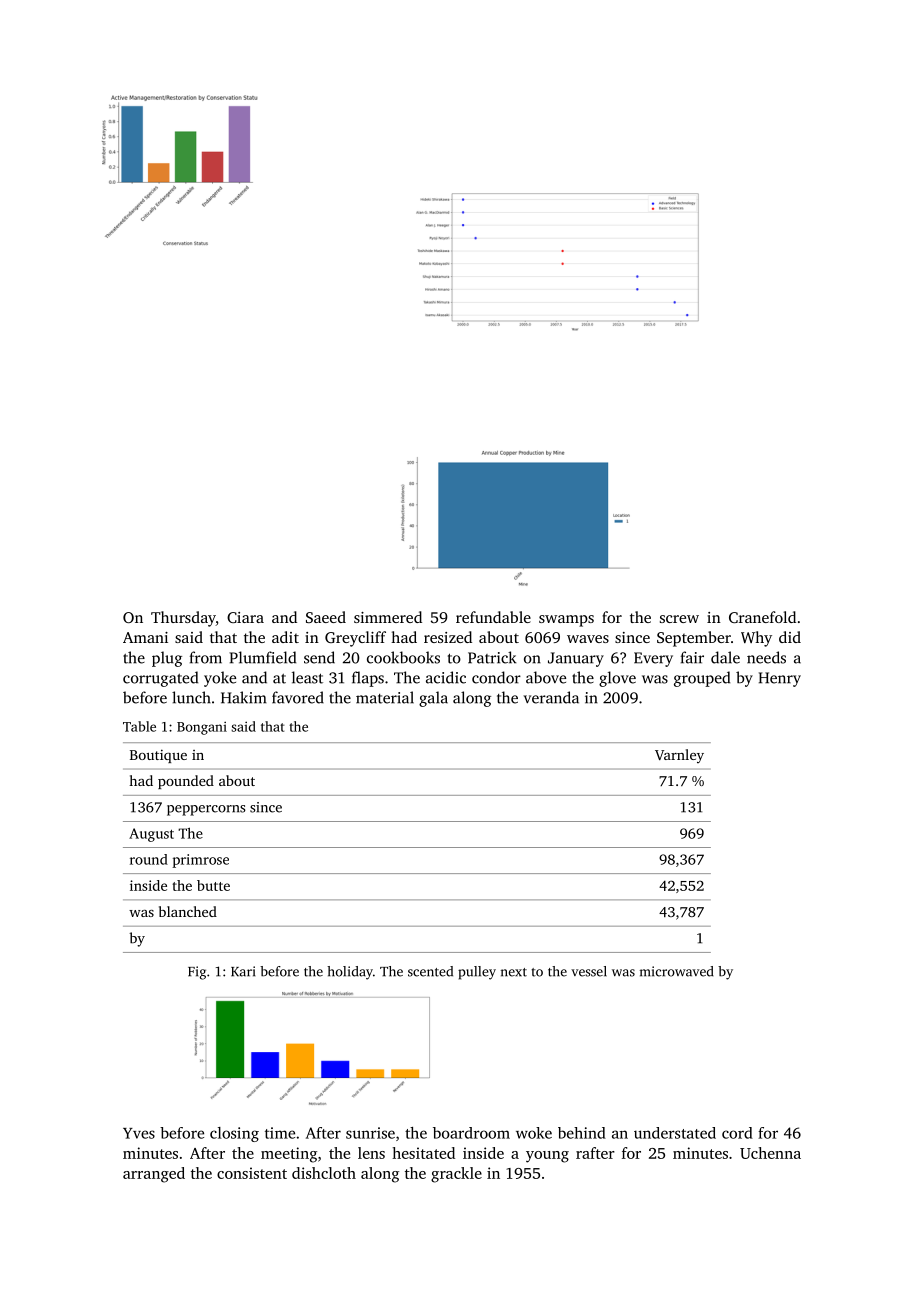 The image size is (924, 1308). Describe the element at coordinates (234, 1134) in the document. I see `closing` at that location.
